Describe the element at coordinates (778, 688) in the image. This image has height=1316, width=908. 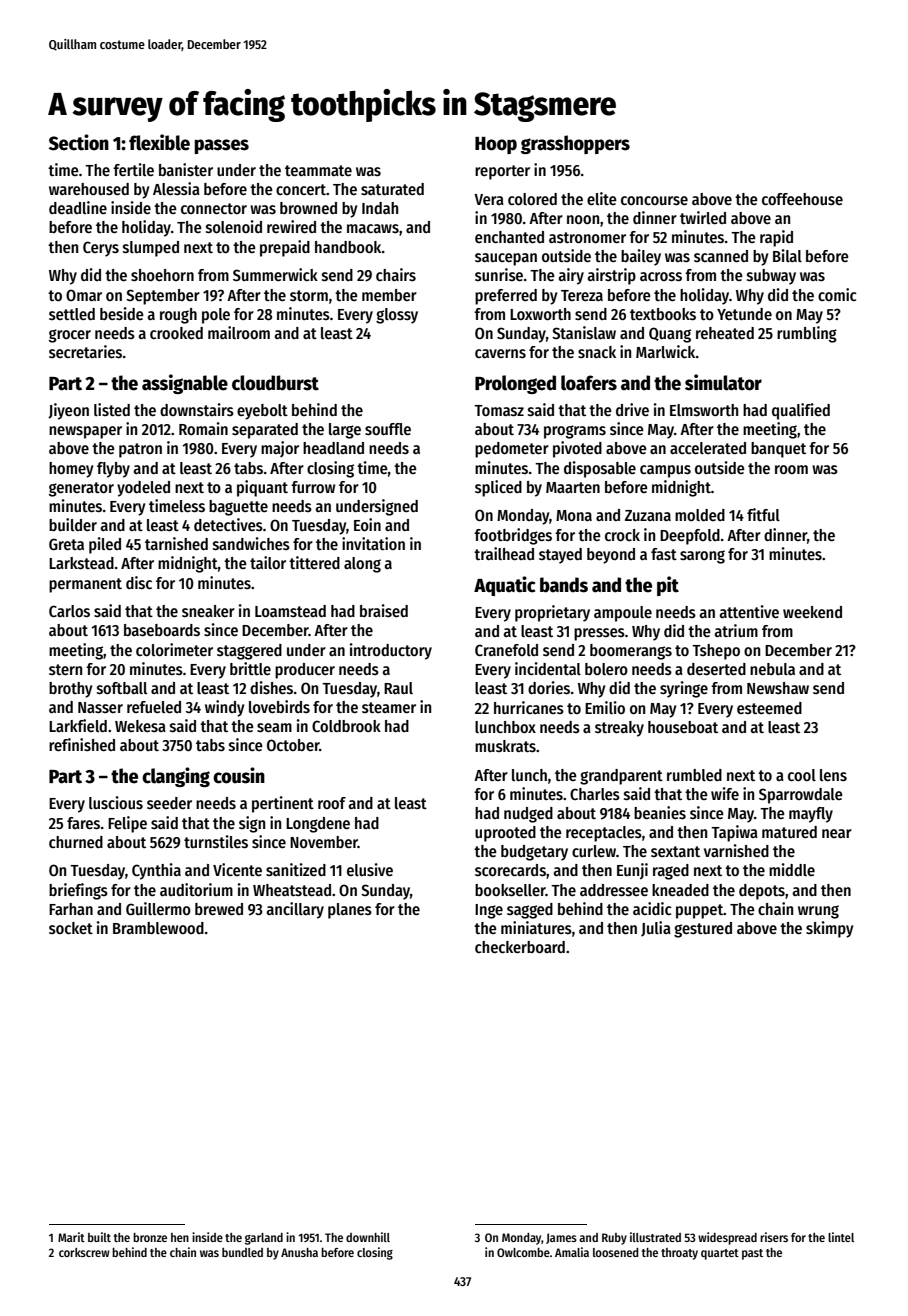
I see `Newshaw` at that location.
